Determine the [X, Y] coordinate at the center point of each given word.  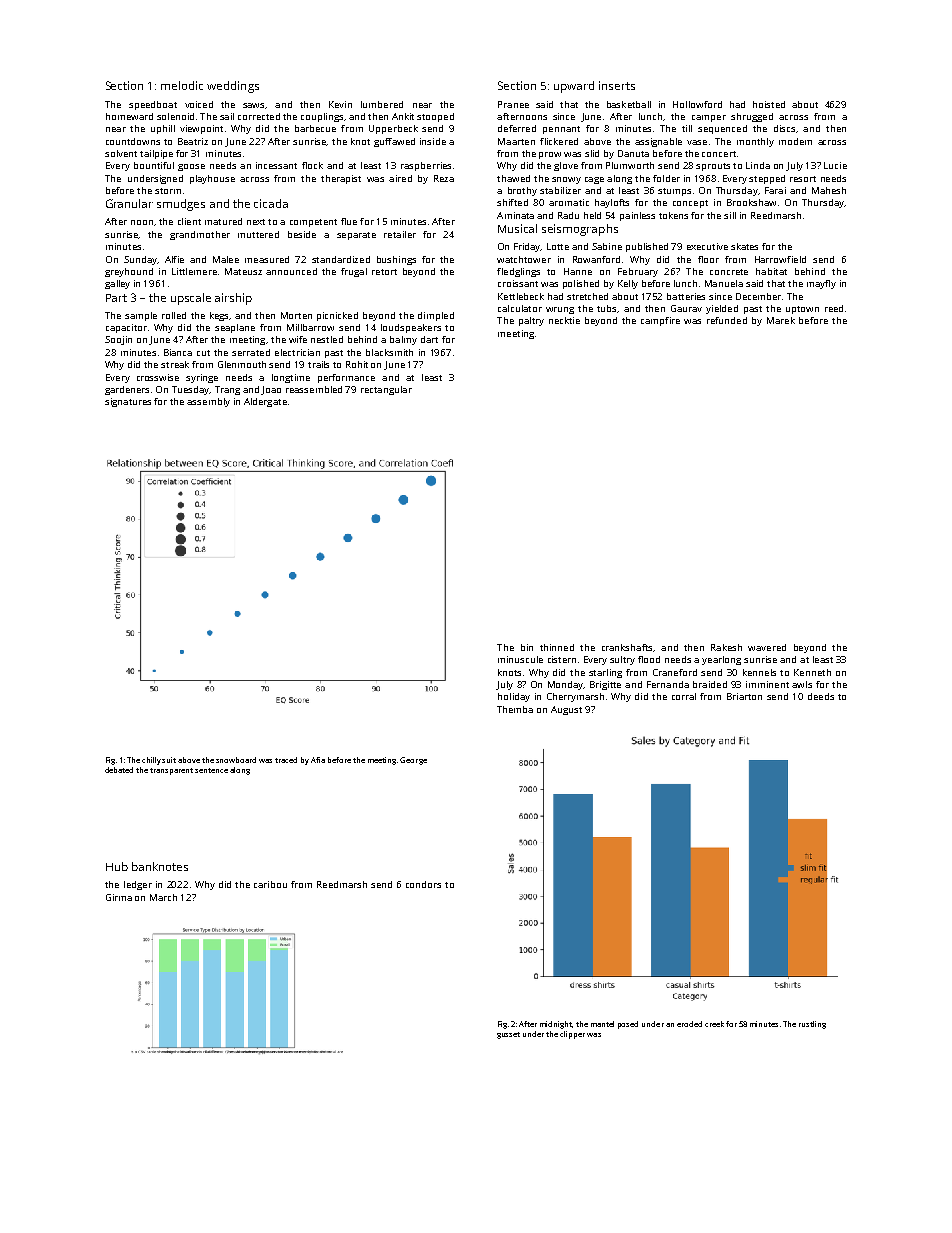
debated [119, 770]
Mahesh [829, 190]
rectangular [386, 390]
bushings [396, 260]
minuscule [520, 659]
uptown [802, 310]
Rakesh [726, 647]
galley [117, 284]
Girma [119, 897]
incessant [276, 165]
